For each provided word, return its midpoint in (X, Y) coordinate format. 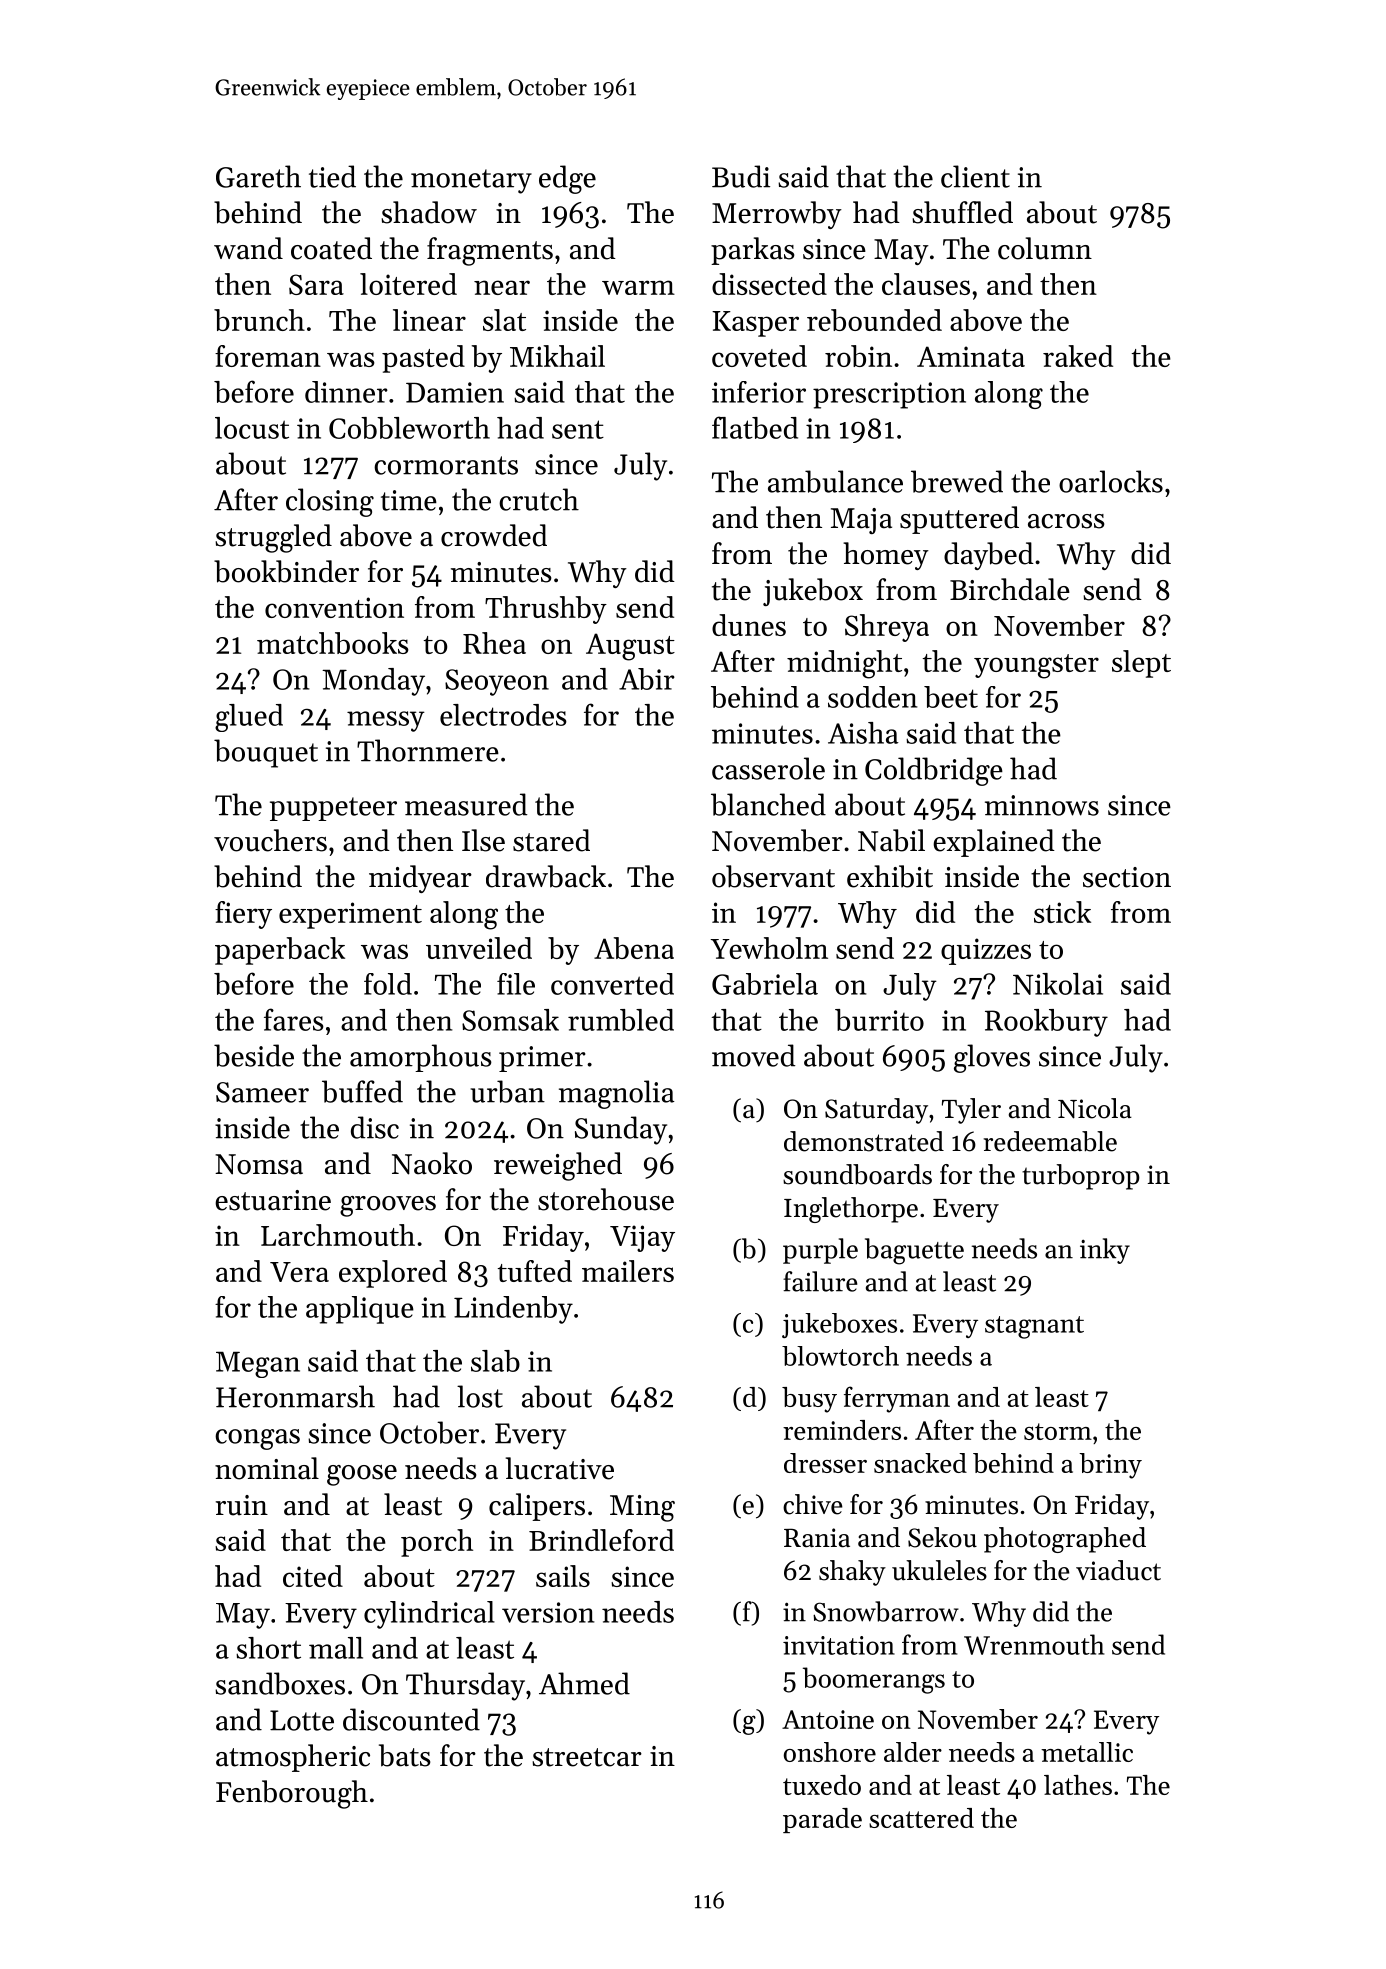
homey (886, 556)
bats (405, 1755)
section (1127, 877)
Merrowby (777, 215)
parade (822, 1820)
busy (809, 1400)
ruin (242, 1505)
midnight (844, 664)
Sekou (942, 1537)
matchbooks (333, 643)
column (1045, 248)
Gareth (258, 176)
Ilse (483, 840)
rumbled (621, 1020)
